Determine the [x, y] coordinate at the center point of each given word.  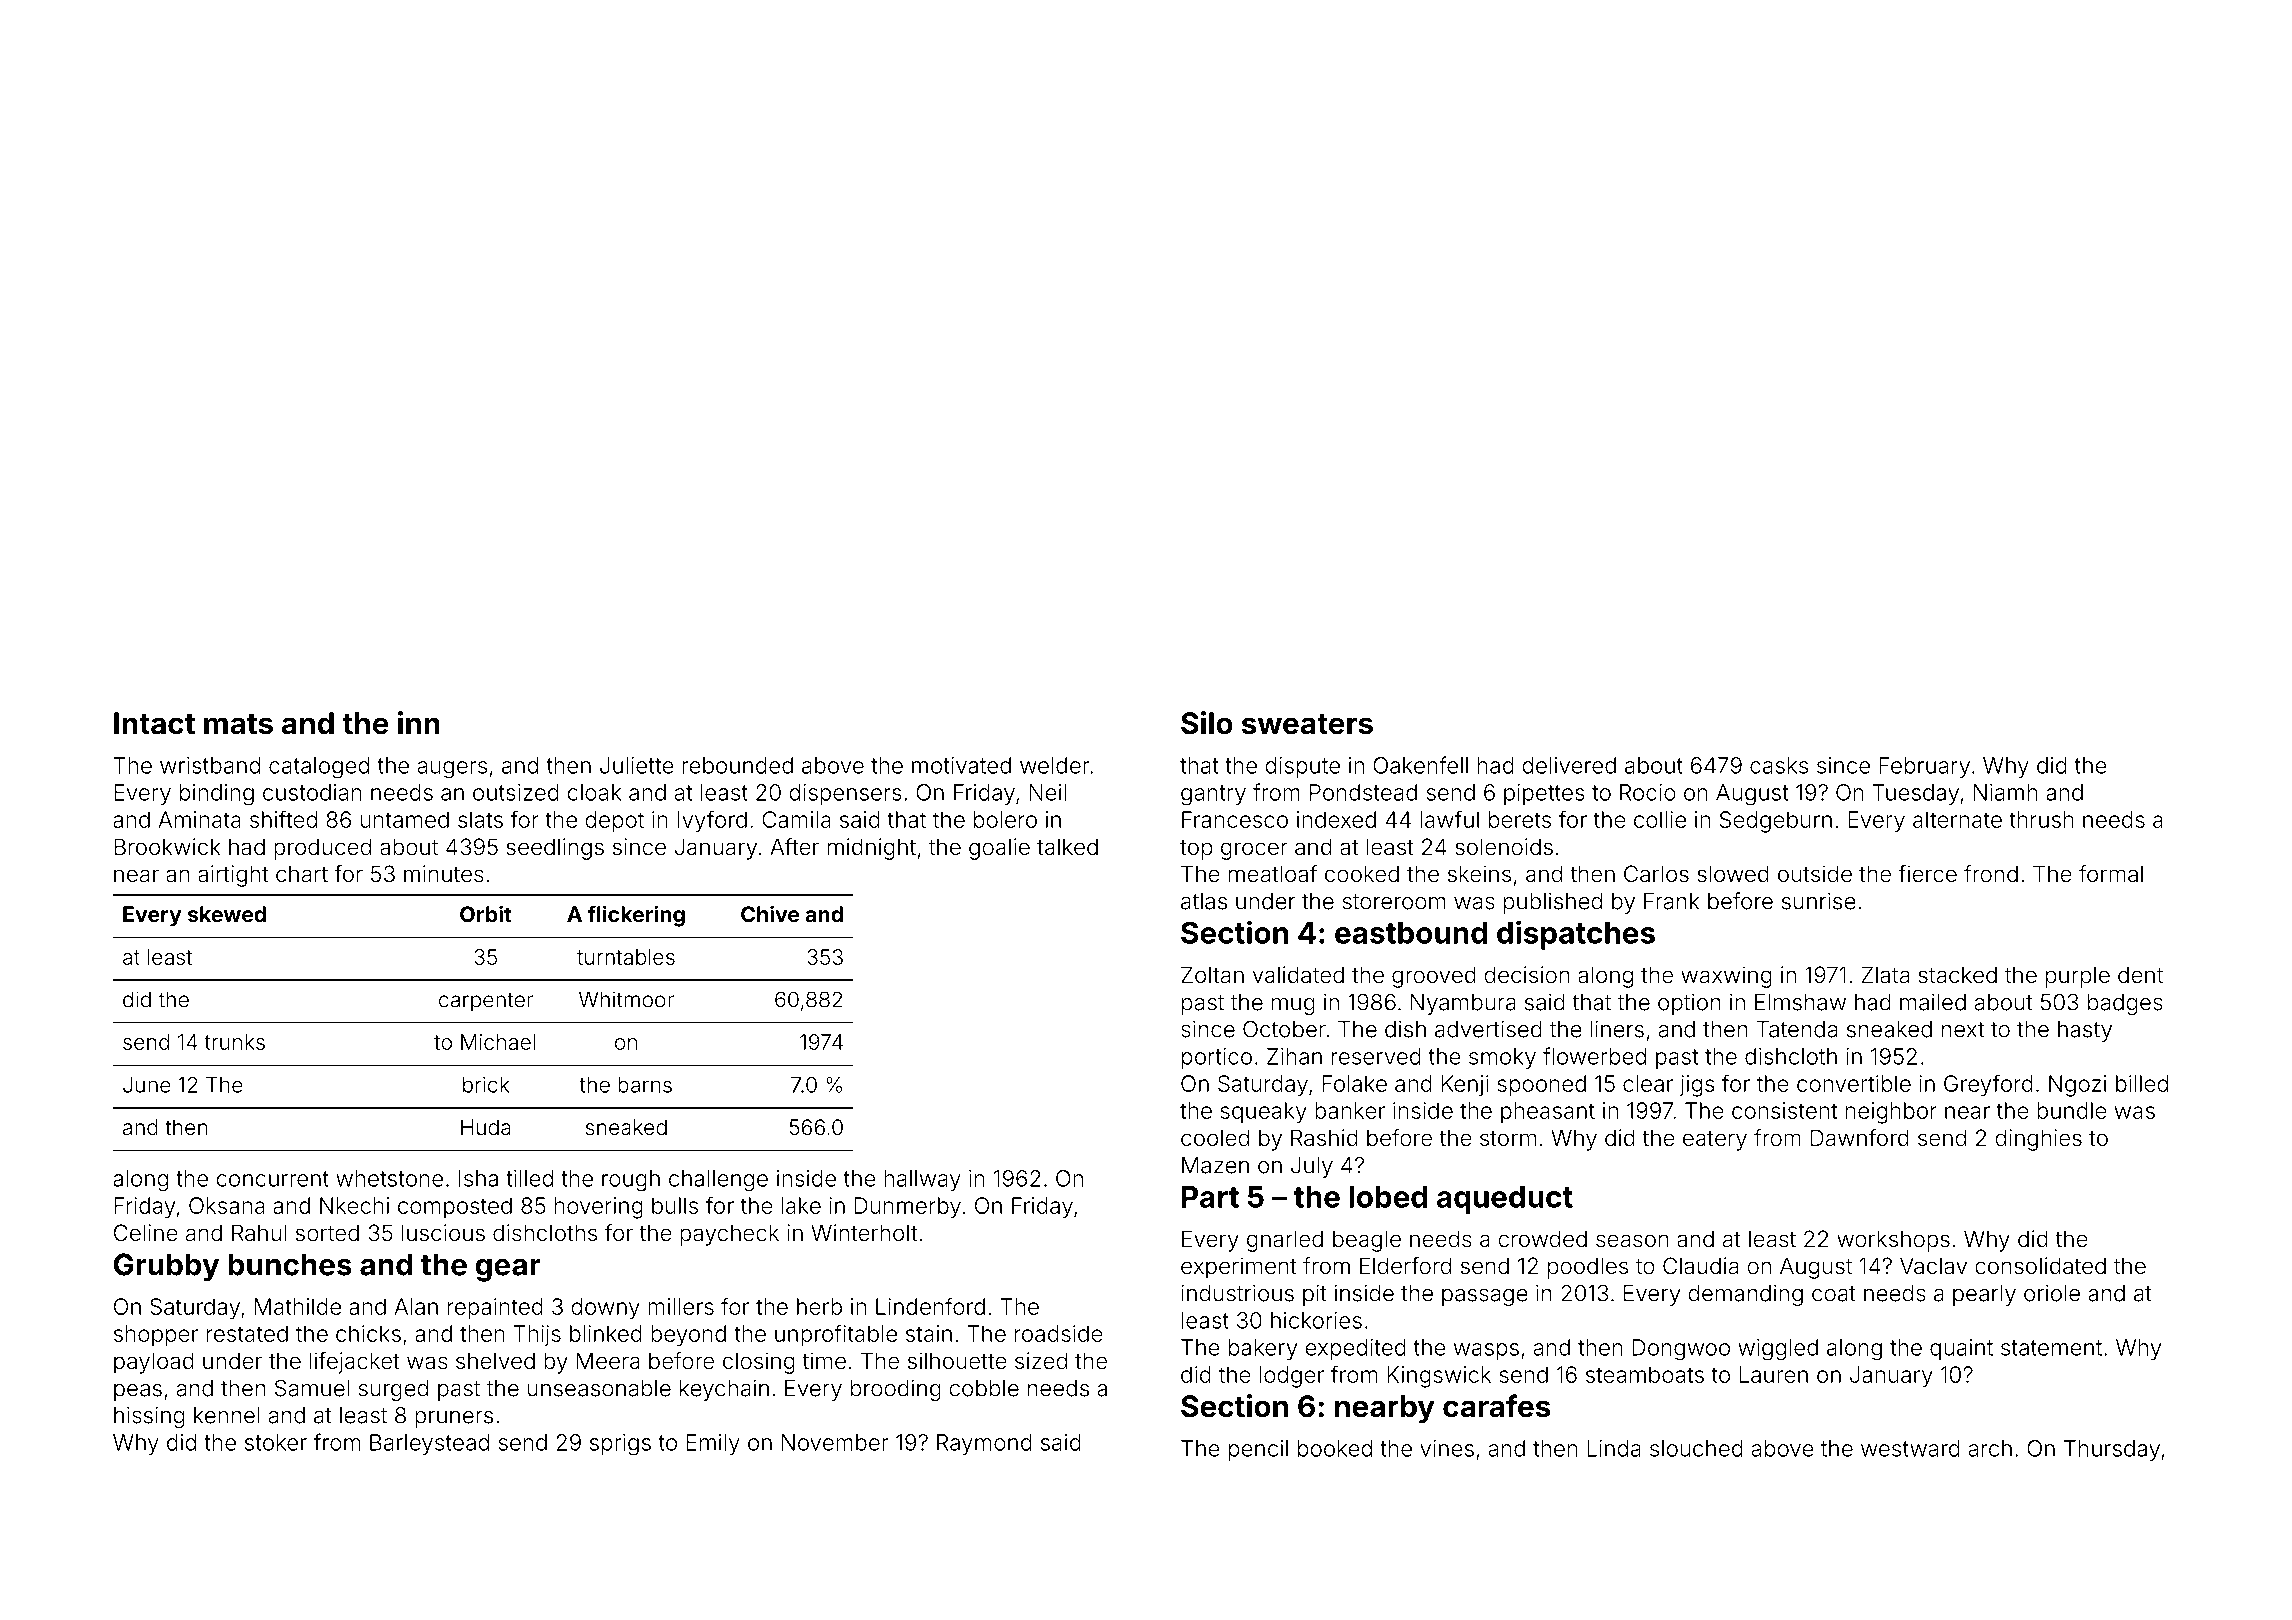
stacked [1957, 975]
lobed [1388, 1197]
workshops [1893, 1241]
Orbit [486, 913]
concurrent [272, 1179]
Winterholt [864, 1233]
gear [508, 1270]
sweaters [1307, 724]
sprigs [620, 1445]
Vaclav [1933, 1266]
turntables [626, 957]
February [1924, 767]
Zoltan [1212, 975]
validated [1298, 975]
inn [419, 722]
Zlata [1885, 975]
